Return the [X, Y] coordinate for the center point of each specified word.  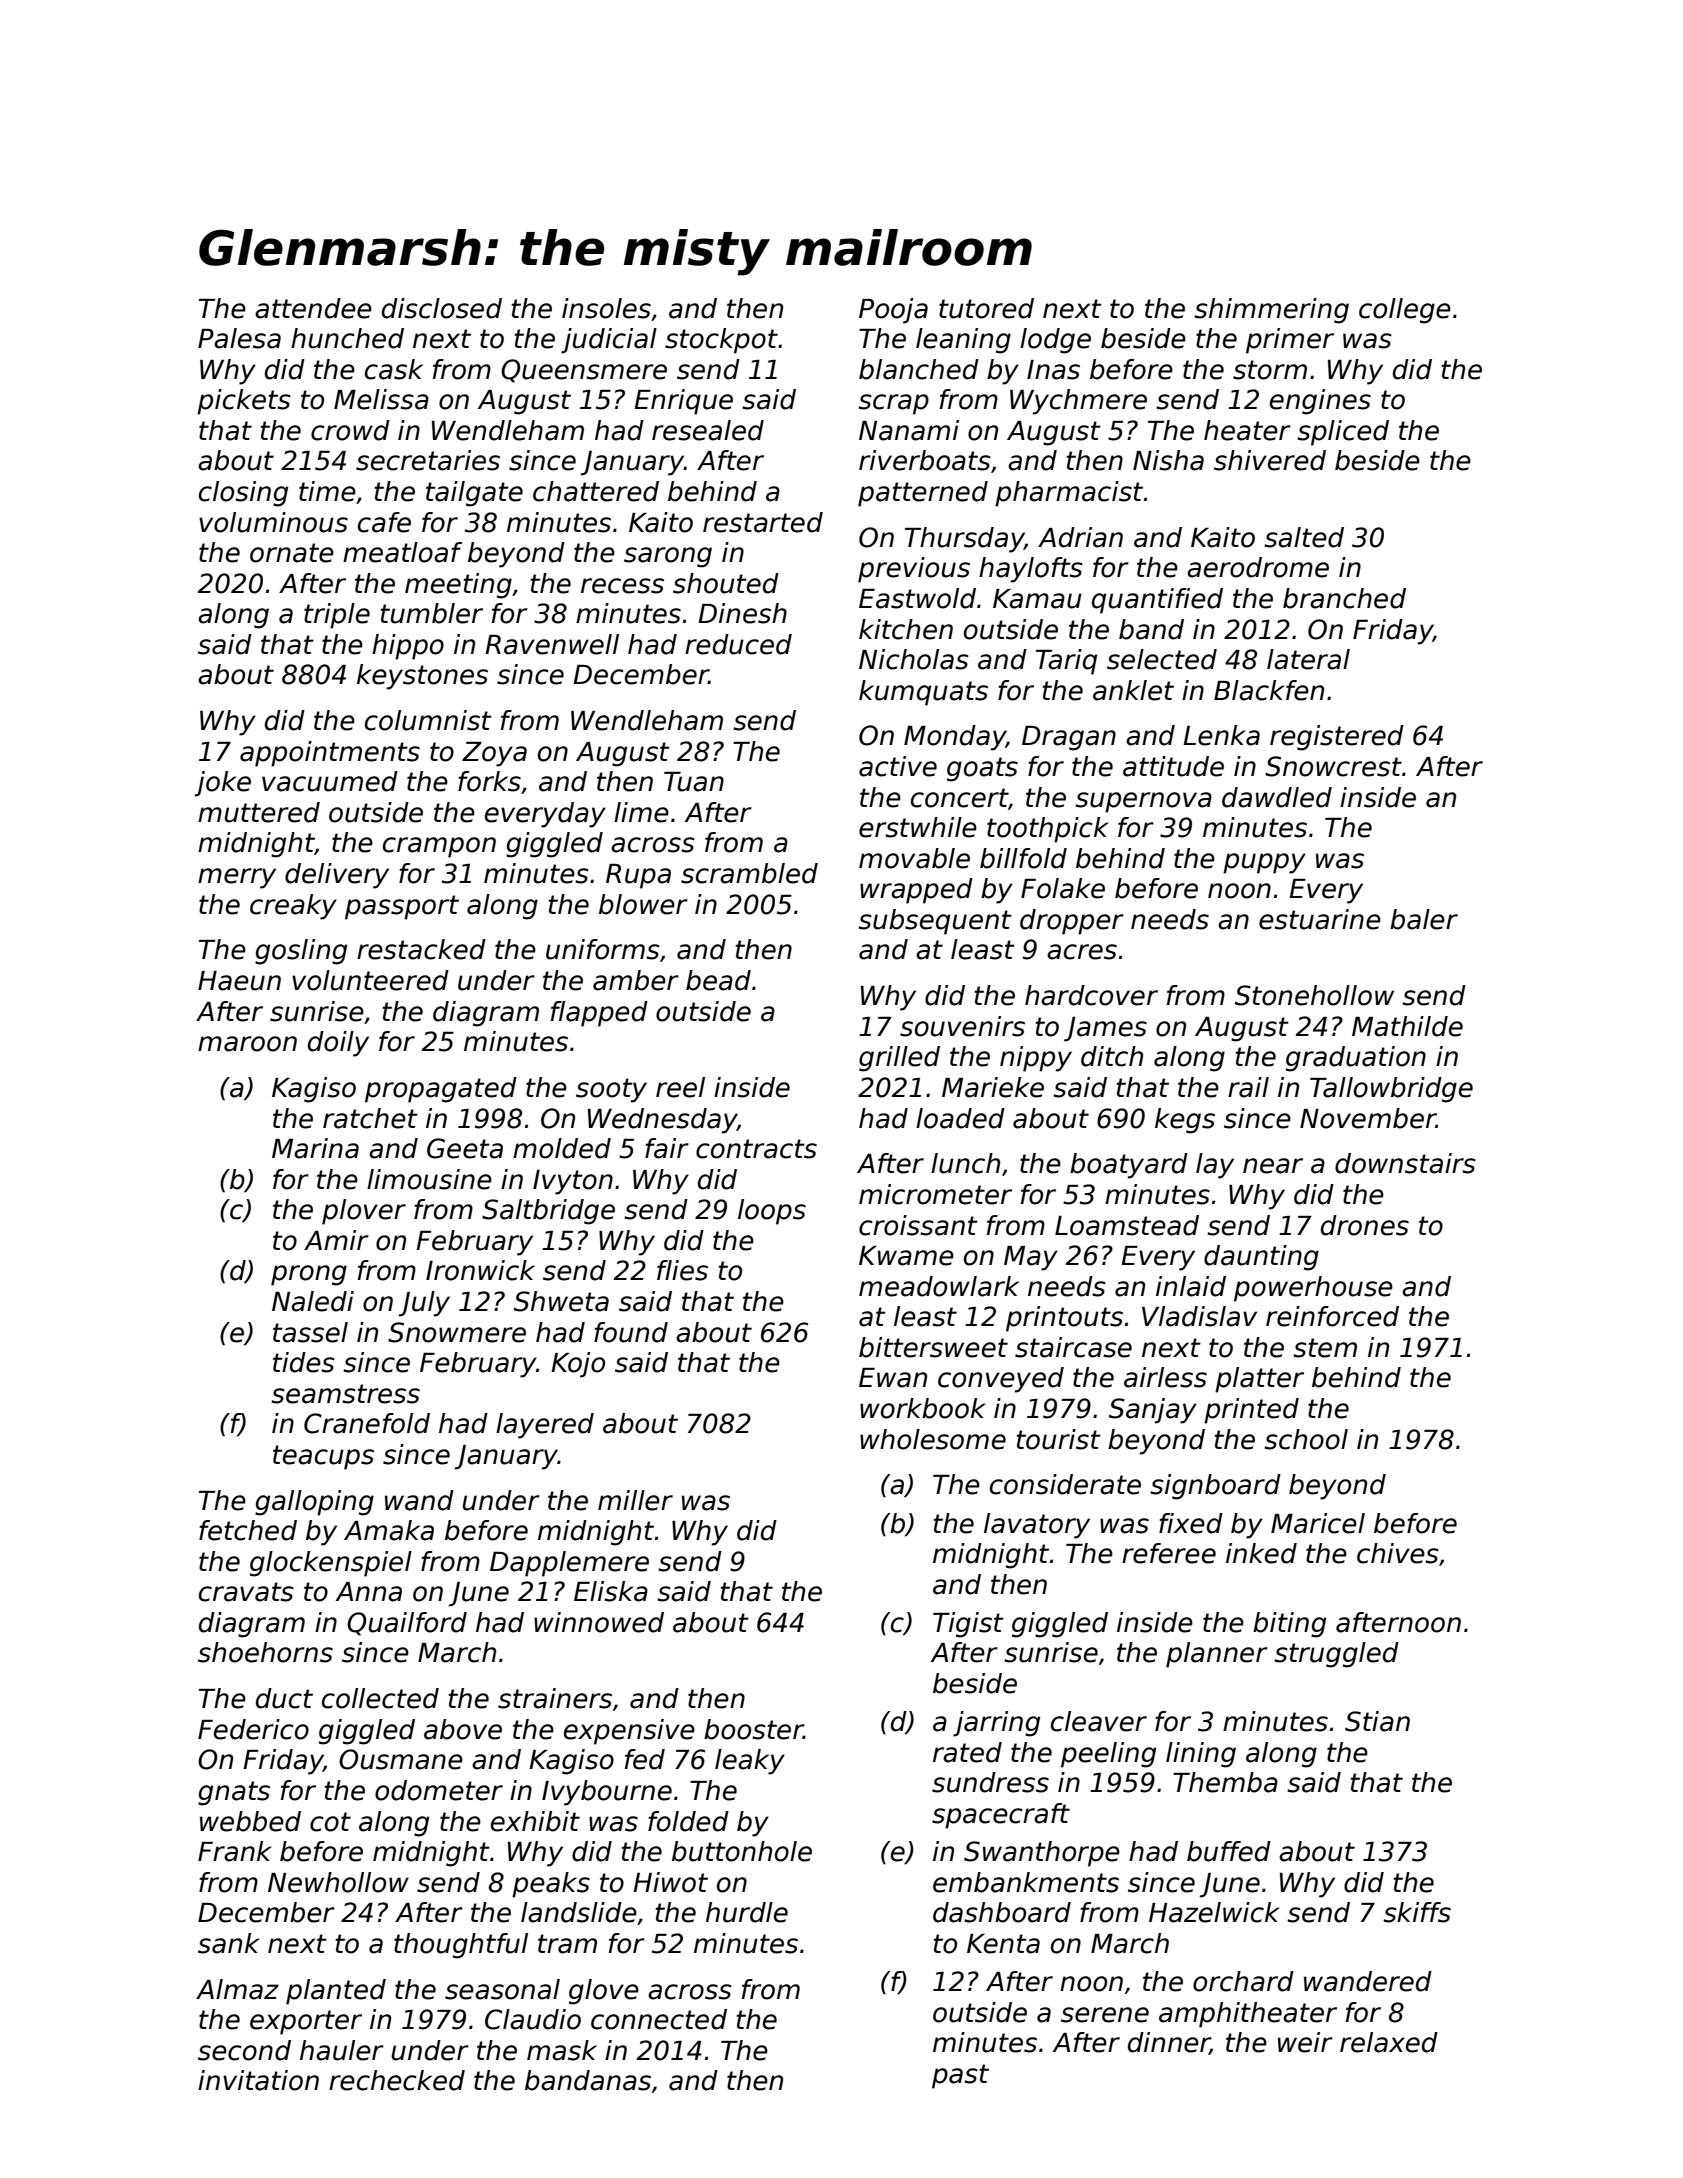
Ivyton [573, 1182]
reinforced [1332, 1316]
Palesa [239, 338]
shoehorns [265, 1652]
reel [680, 1087]
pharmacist [1069, 494]
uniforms [603, 949]
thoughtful [461, 1946]
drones [1365, 1225]
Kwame [906, 1256]
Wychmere [1078, 402]
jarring [996, 1724]
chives [1398, 1553]
